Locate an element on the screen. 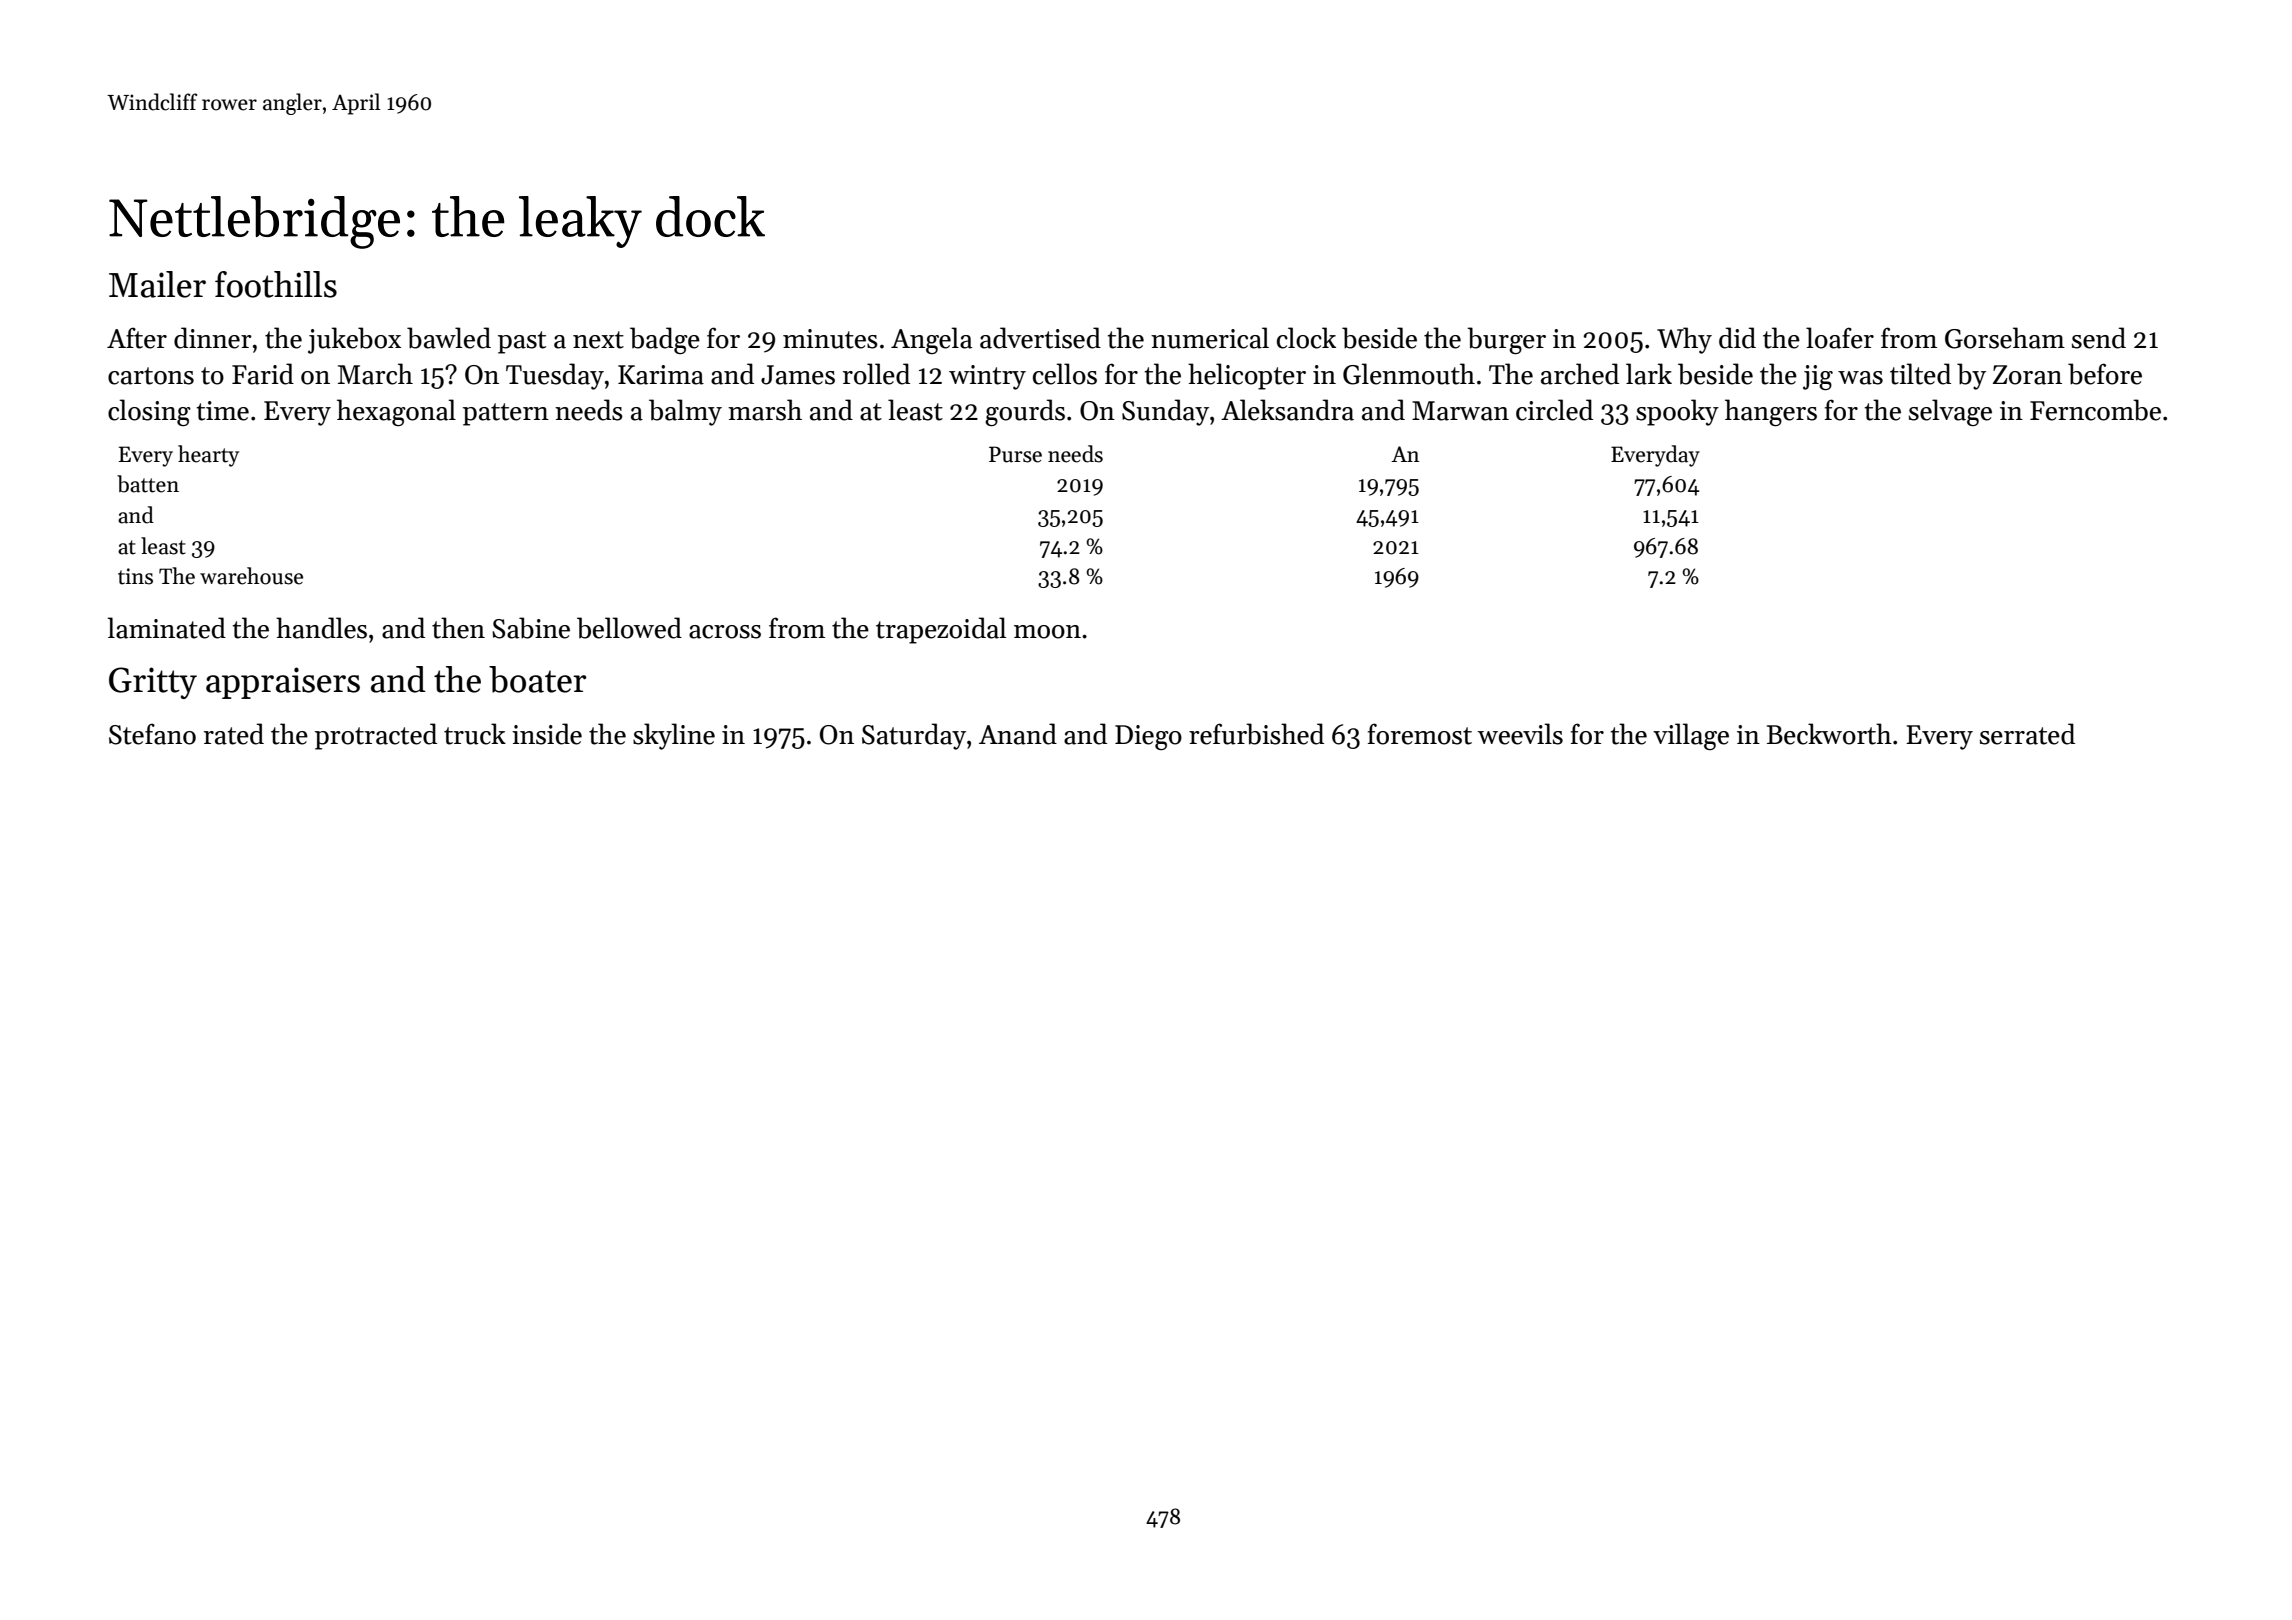 The image size is (2292, 1620). Purse is located at coordinates (1015, 454).
